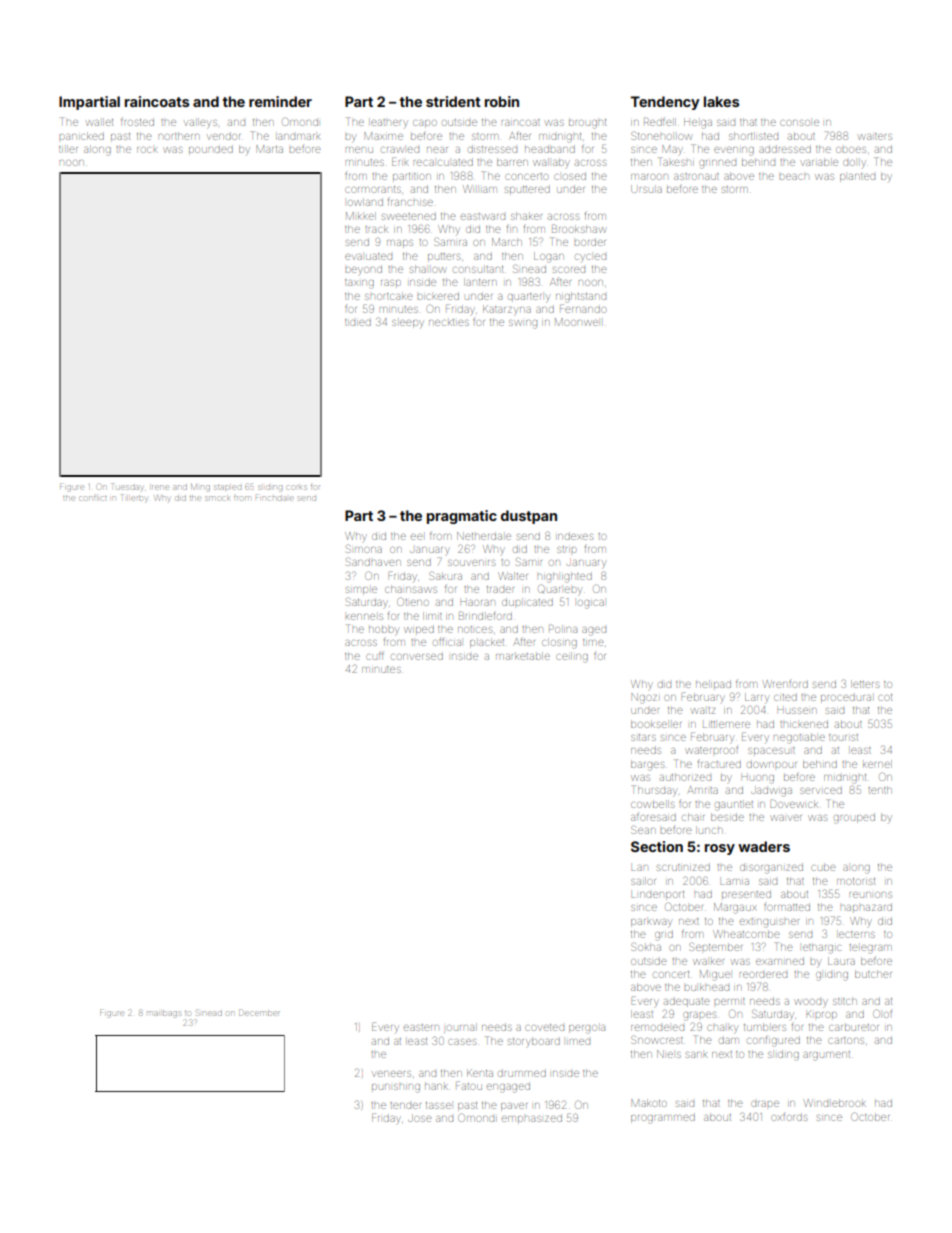 Image resolution: width=952 pixels, height=1233 pixels. I want to click on panicked, so click(81, 136).
